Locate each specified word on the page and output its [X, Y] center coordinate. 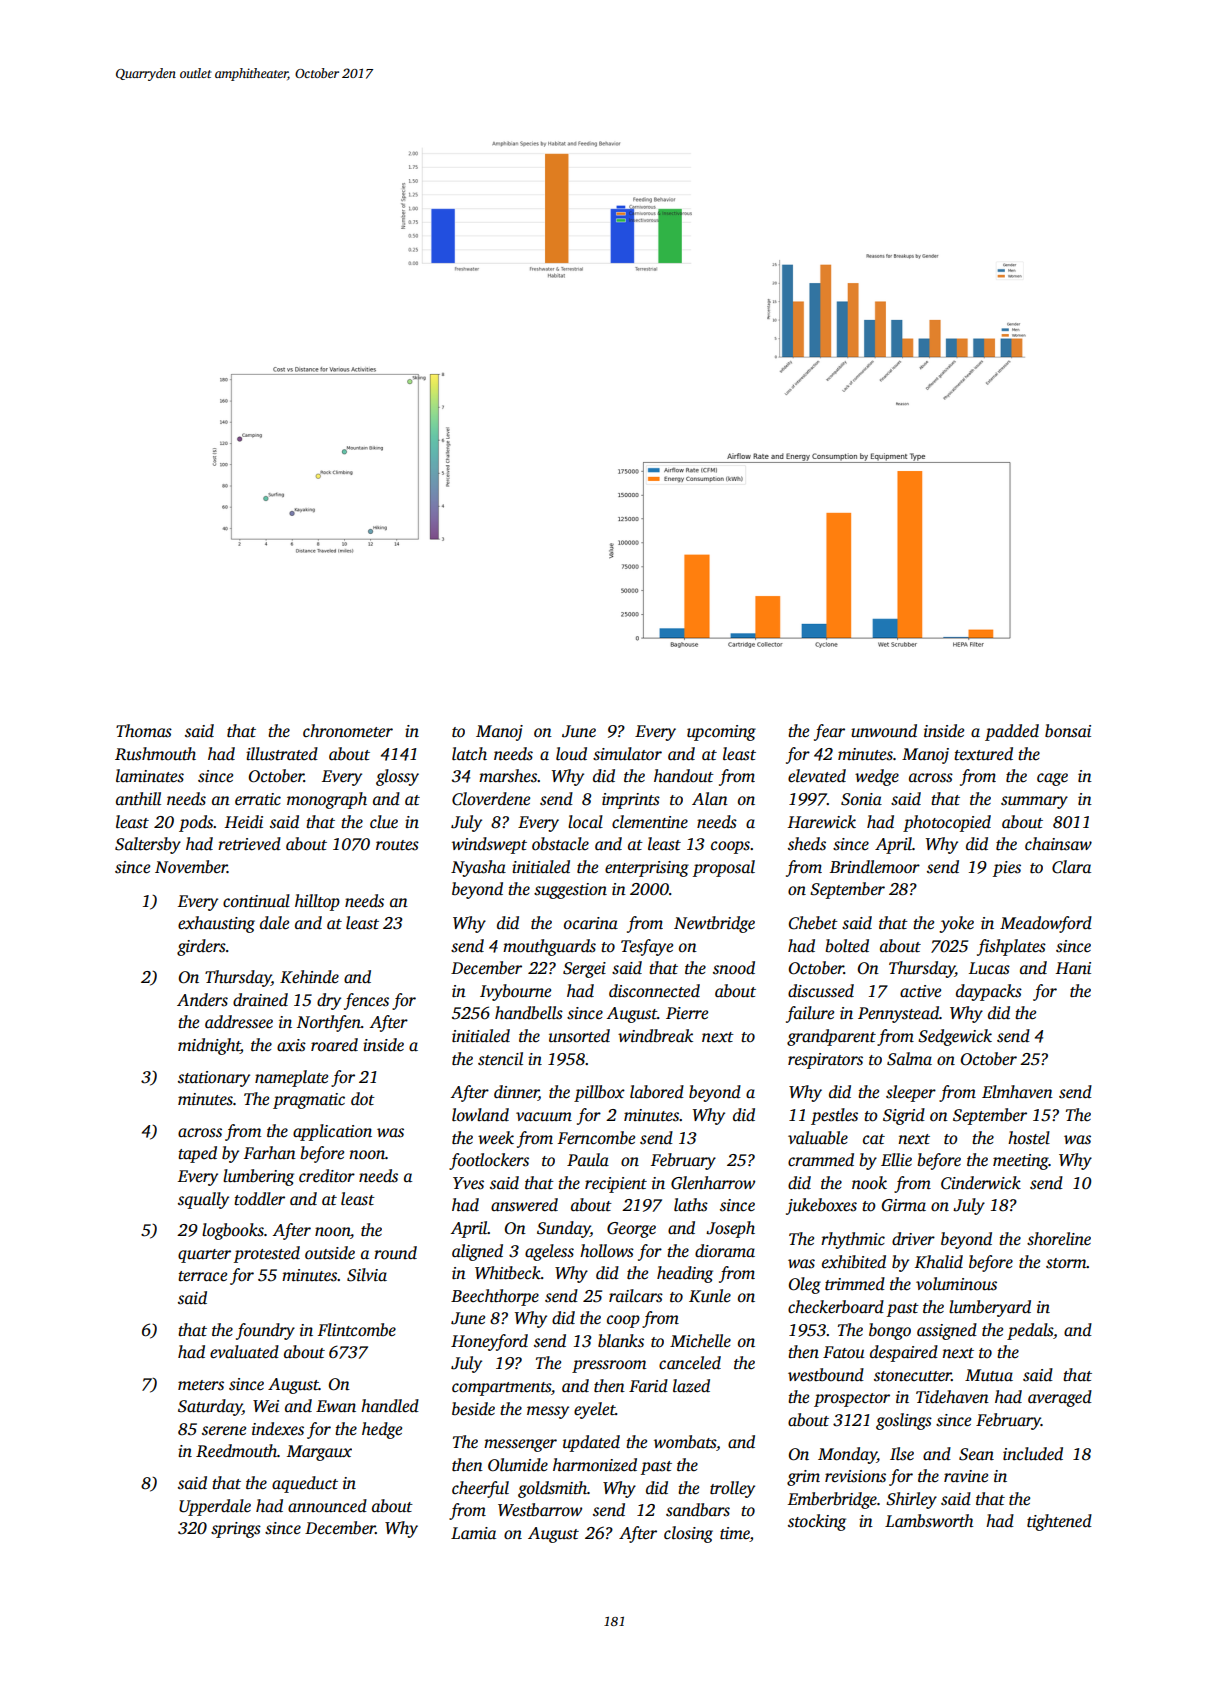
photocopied [947, 823]
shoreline [1059, 1239]
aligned [477, 1252]
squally [203, 1200]
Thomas [144, 731]
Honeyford [489, 1342]
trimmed [855, 1283]
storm [1066, 1263]
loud [571, 754]
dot [363, 1099]
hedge [382, 1430]
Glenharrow [713, 1183]
